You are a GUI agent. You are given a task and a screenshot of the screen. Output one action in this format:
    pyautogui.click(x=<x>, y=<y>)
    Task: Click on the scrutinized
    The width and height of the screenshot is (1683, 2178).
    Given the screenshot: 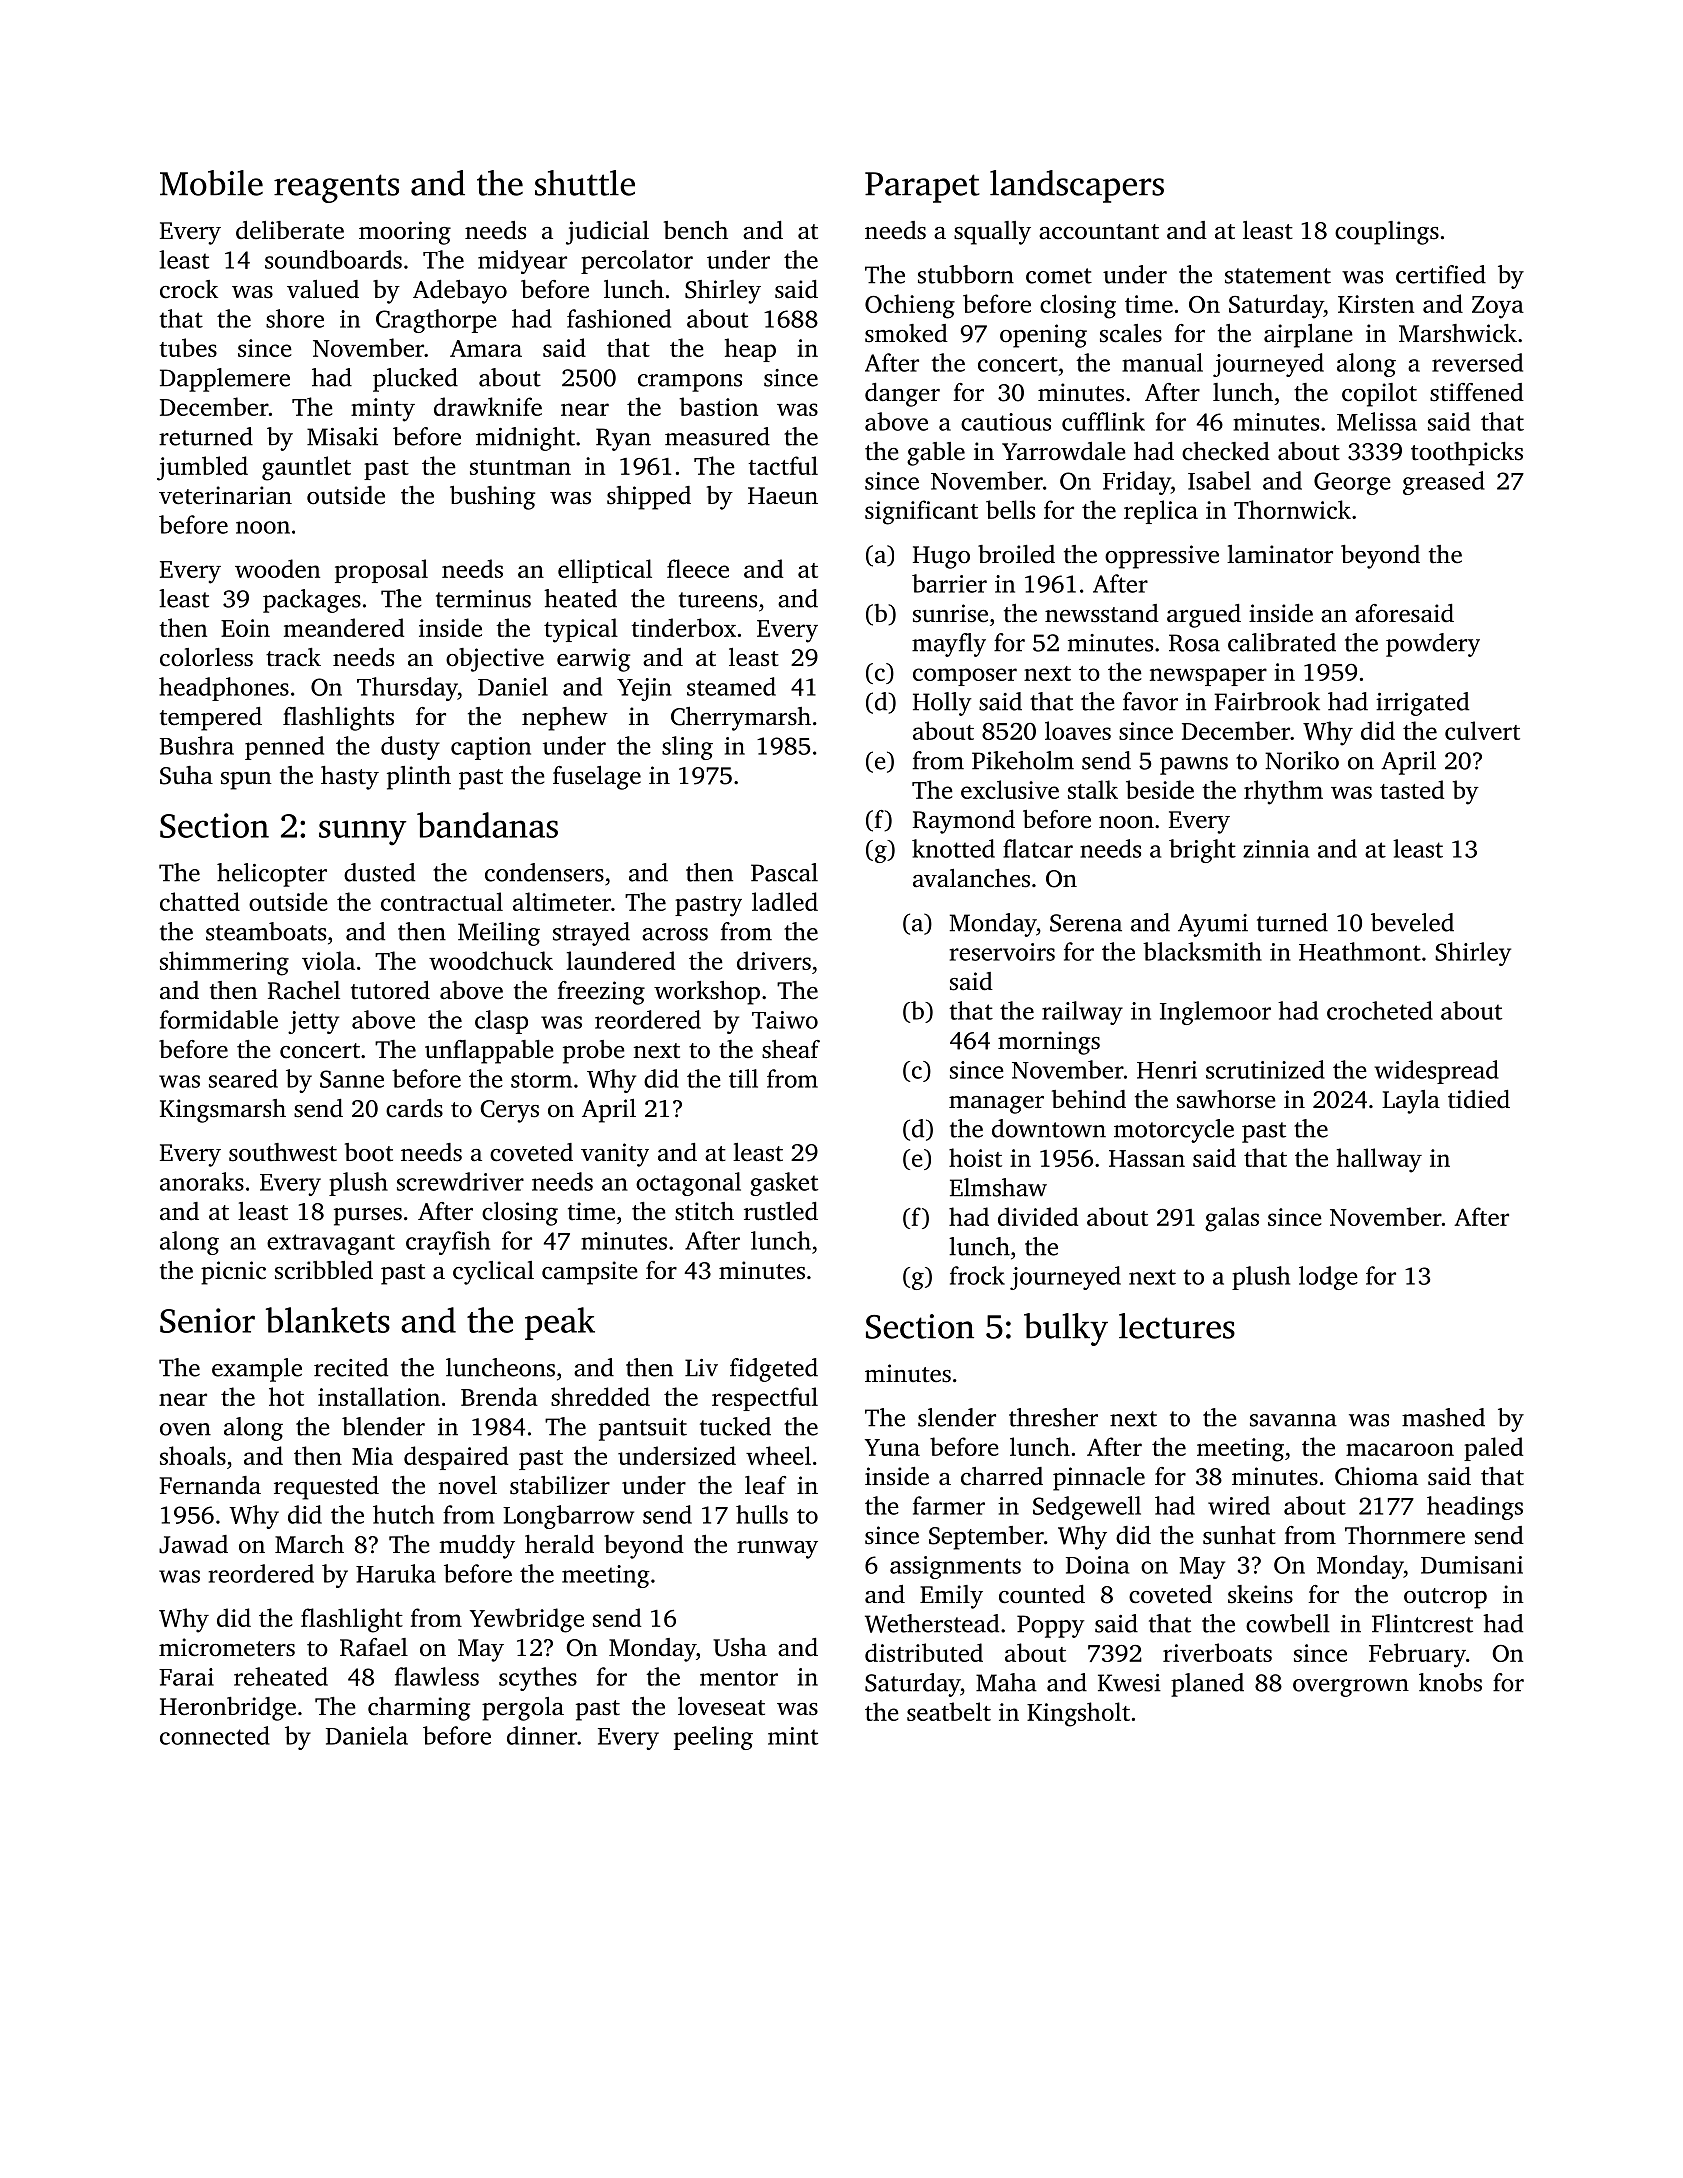 What is the action you would take?
    pyautogui.click(x=1265, y=1069)
